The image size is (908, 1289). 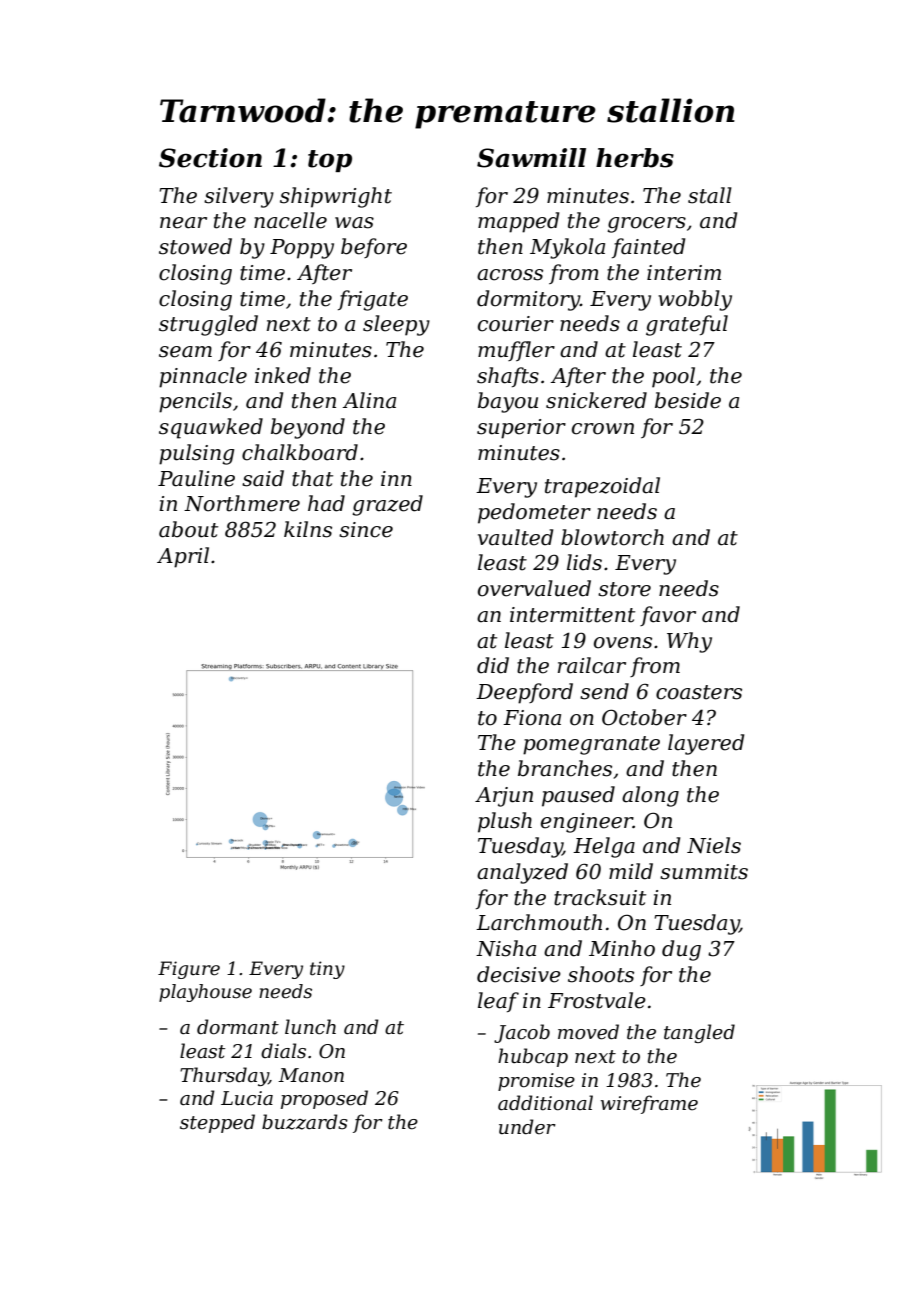 I want to click on interim, so click(x=684, y=273).
